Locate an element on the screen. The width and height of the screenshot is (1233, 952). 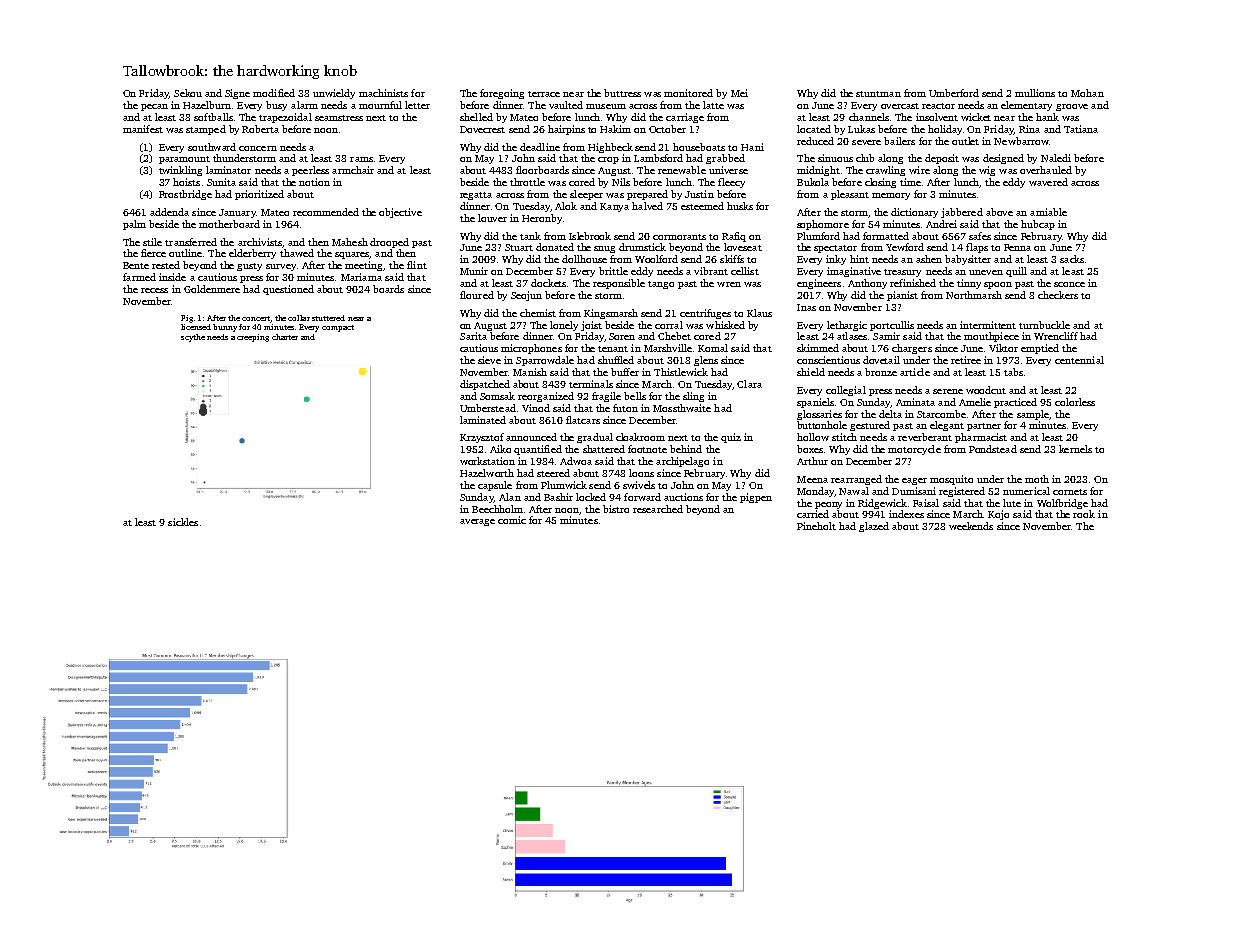
compact is located at coordinates (338, 328).
